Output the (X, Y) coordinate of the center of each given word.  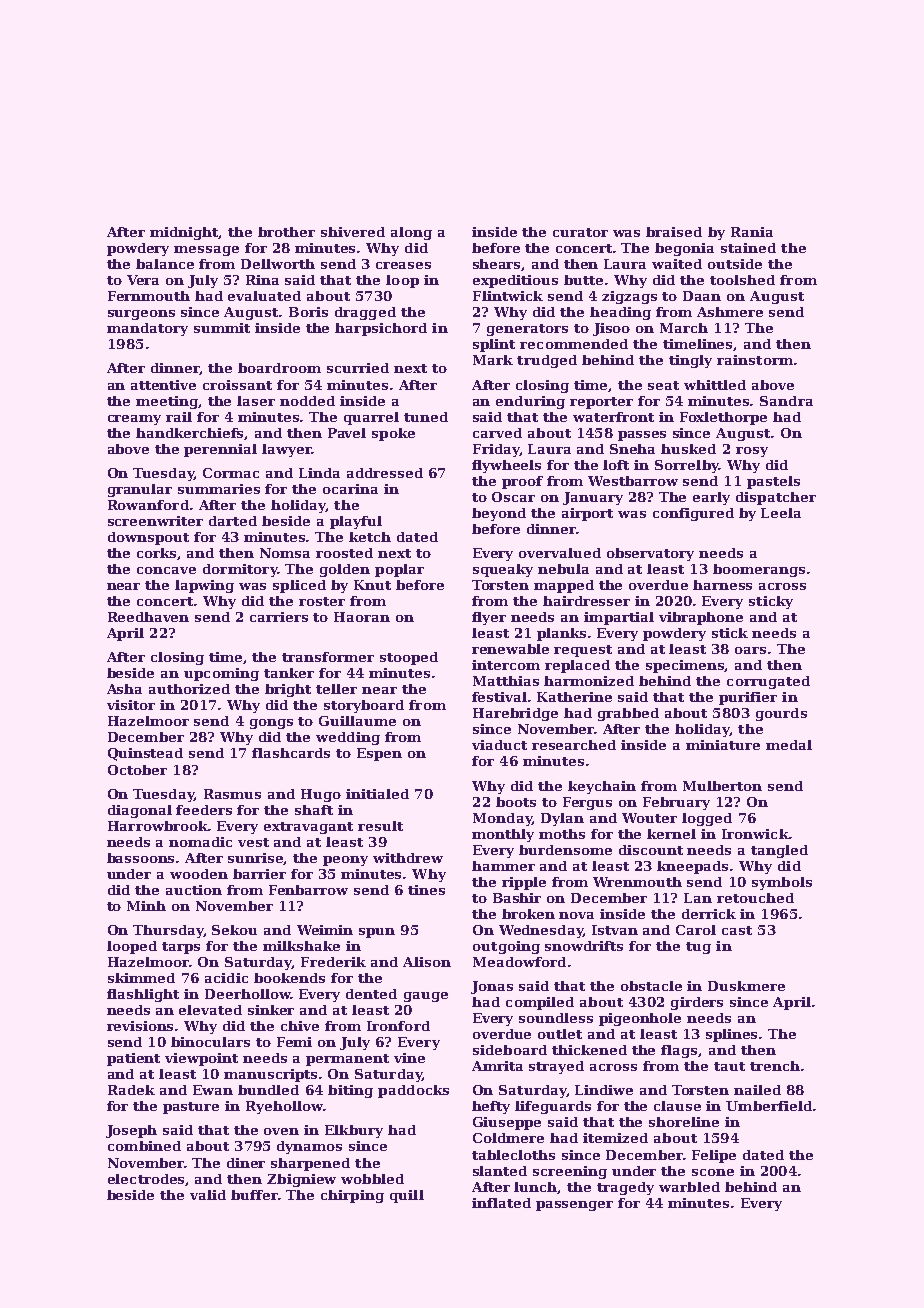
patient (133, 1059)
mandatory (147, 329)
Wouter (649, 818)
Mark (493, 360)
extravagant (308, 828)
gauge (426, 997)
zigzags (629, 297)
